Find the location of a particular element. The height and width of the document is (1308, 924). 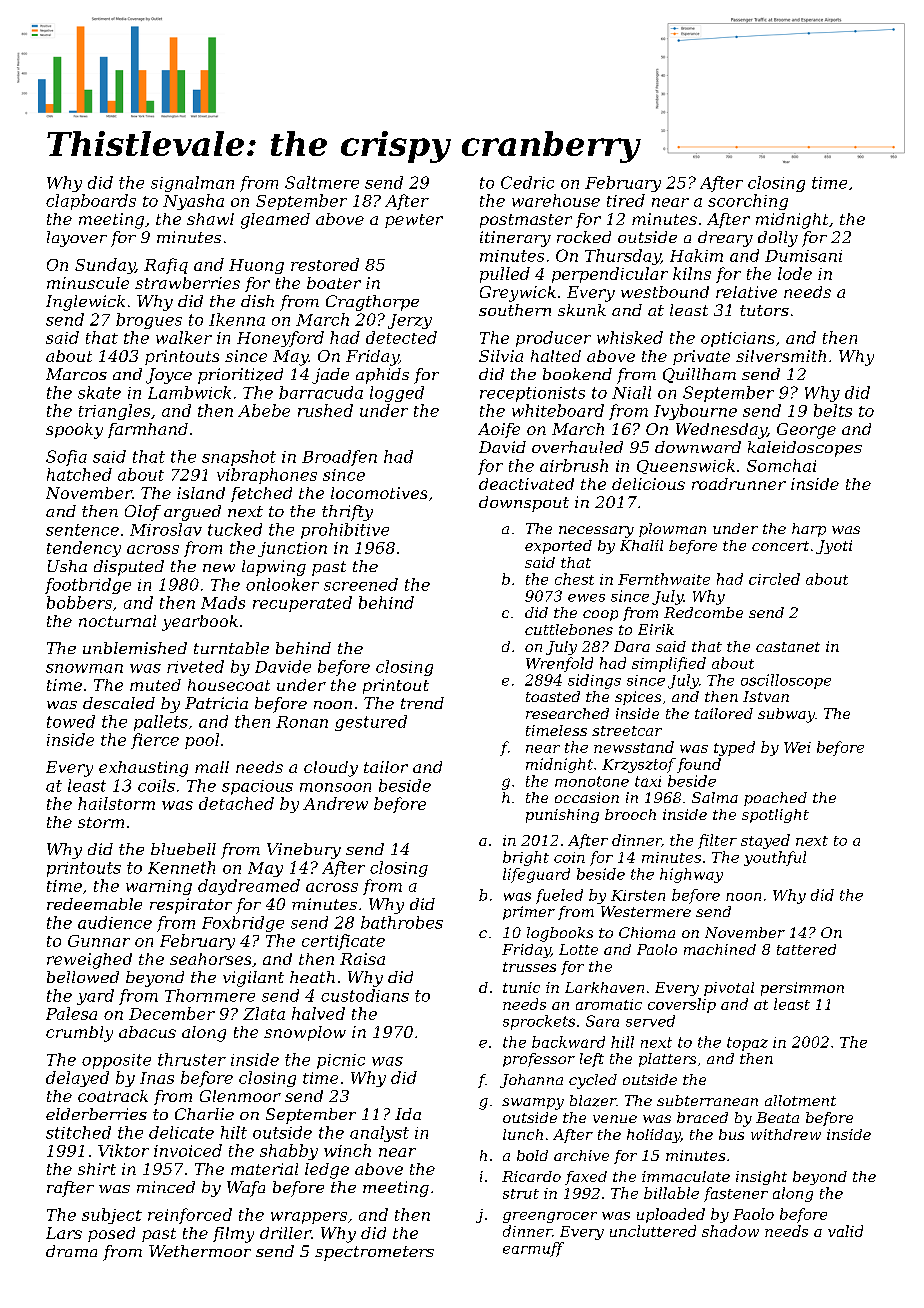

bathrobes is located at coordinates (402, 922).
